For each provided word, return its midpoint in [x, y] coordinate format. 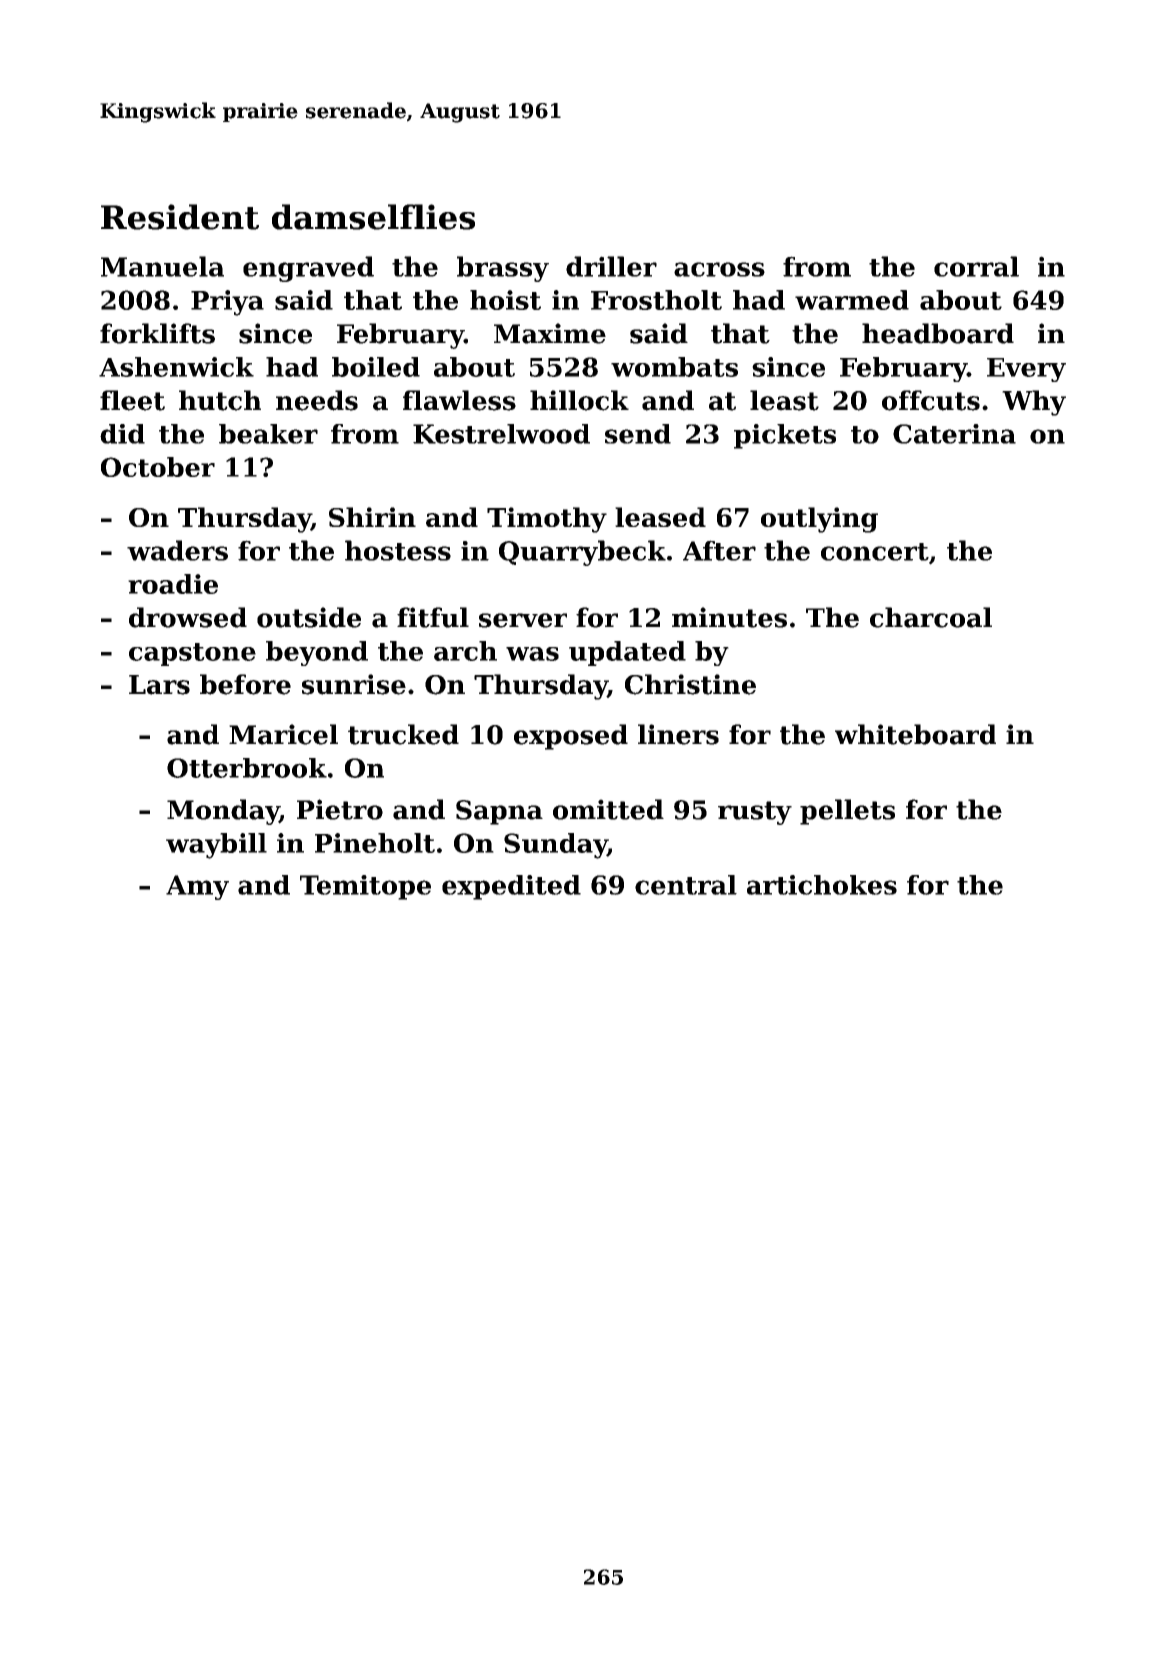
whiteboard [915, 734]
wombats [674, 367]
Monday [223, 812]
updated [627, 653]
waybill [216, 846]
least [784, 400]
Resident [180, 217]
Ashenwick [176, 367]
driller [611, 266]
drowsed [188, 617]
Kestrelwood [501, 434]
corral [976, 266]
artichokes [822, 885]
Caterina [954, 434]
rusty [755, 813]
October [158, 467]
